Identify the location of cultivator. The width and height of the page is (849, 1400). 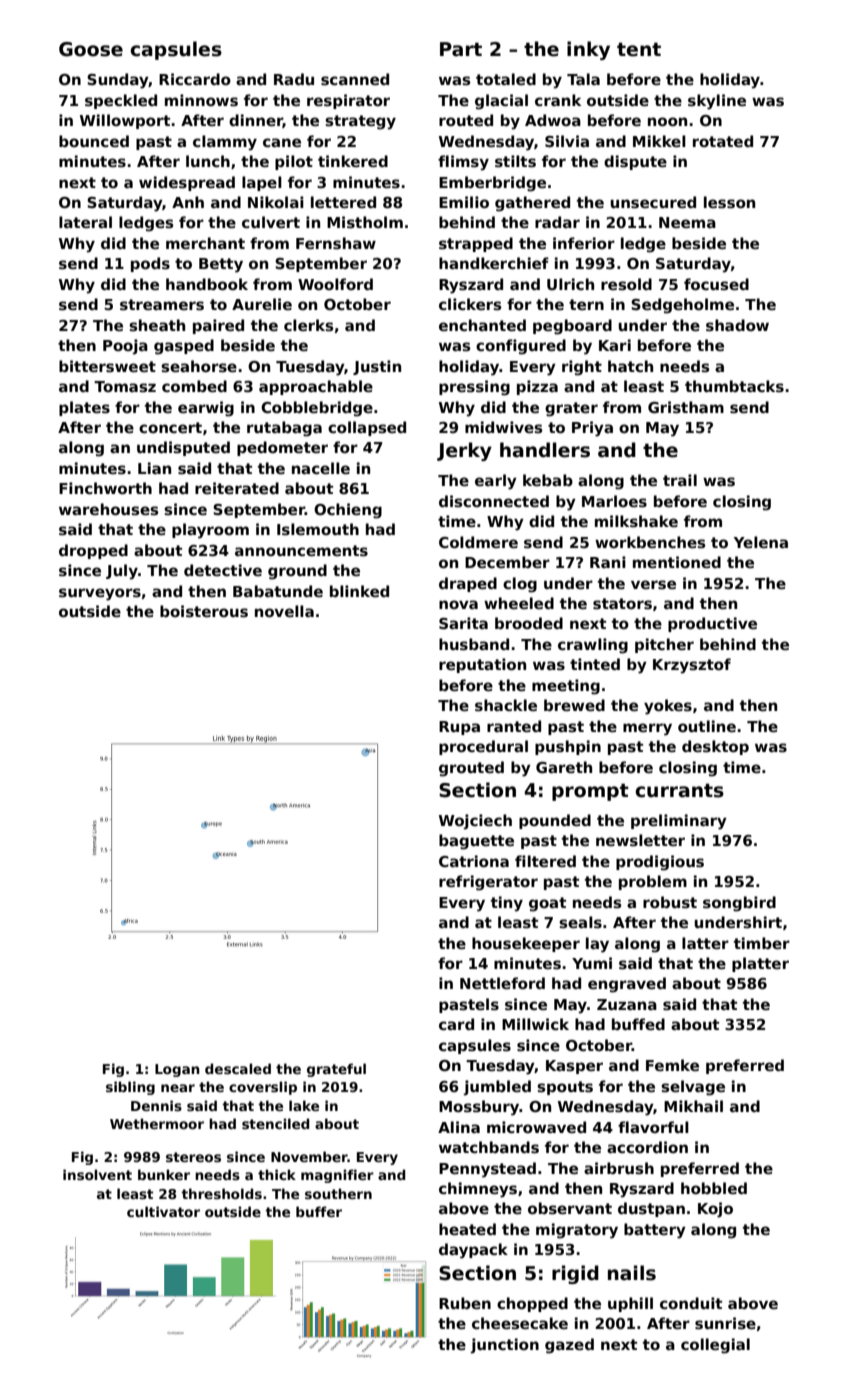
(163, 1211).
